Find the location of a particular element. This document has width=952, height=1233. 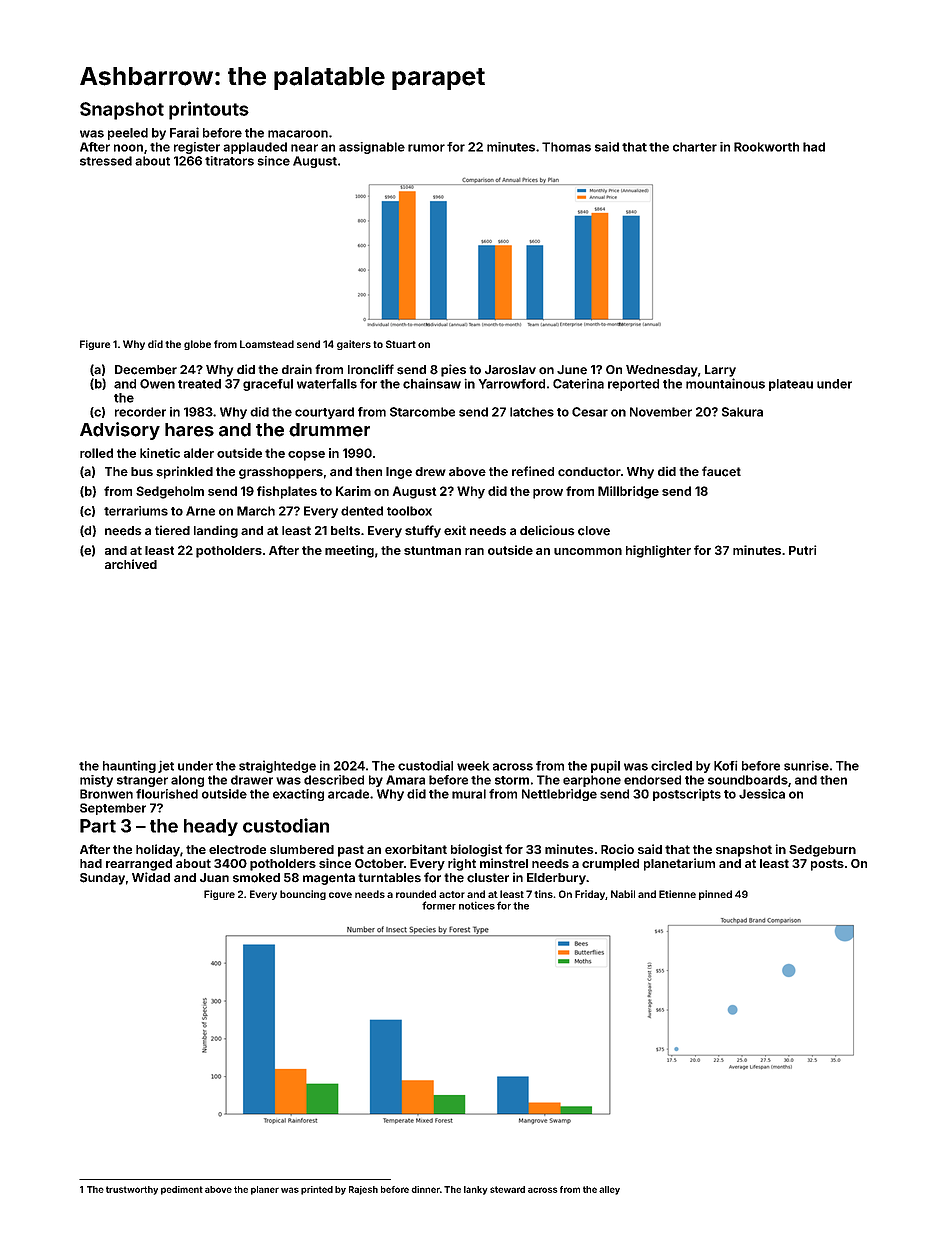

latches is located at coordinates (532, 412).
